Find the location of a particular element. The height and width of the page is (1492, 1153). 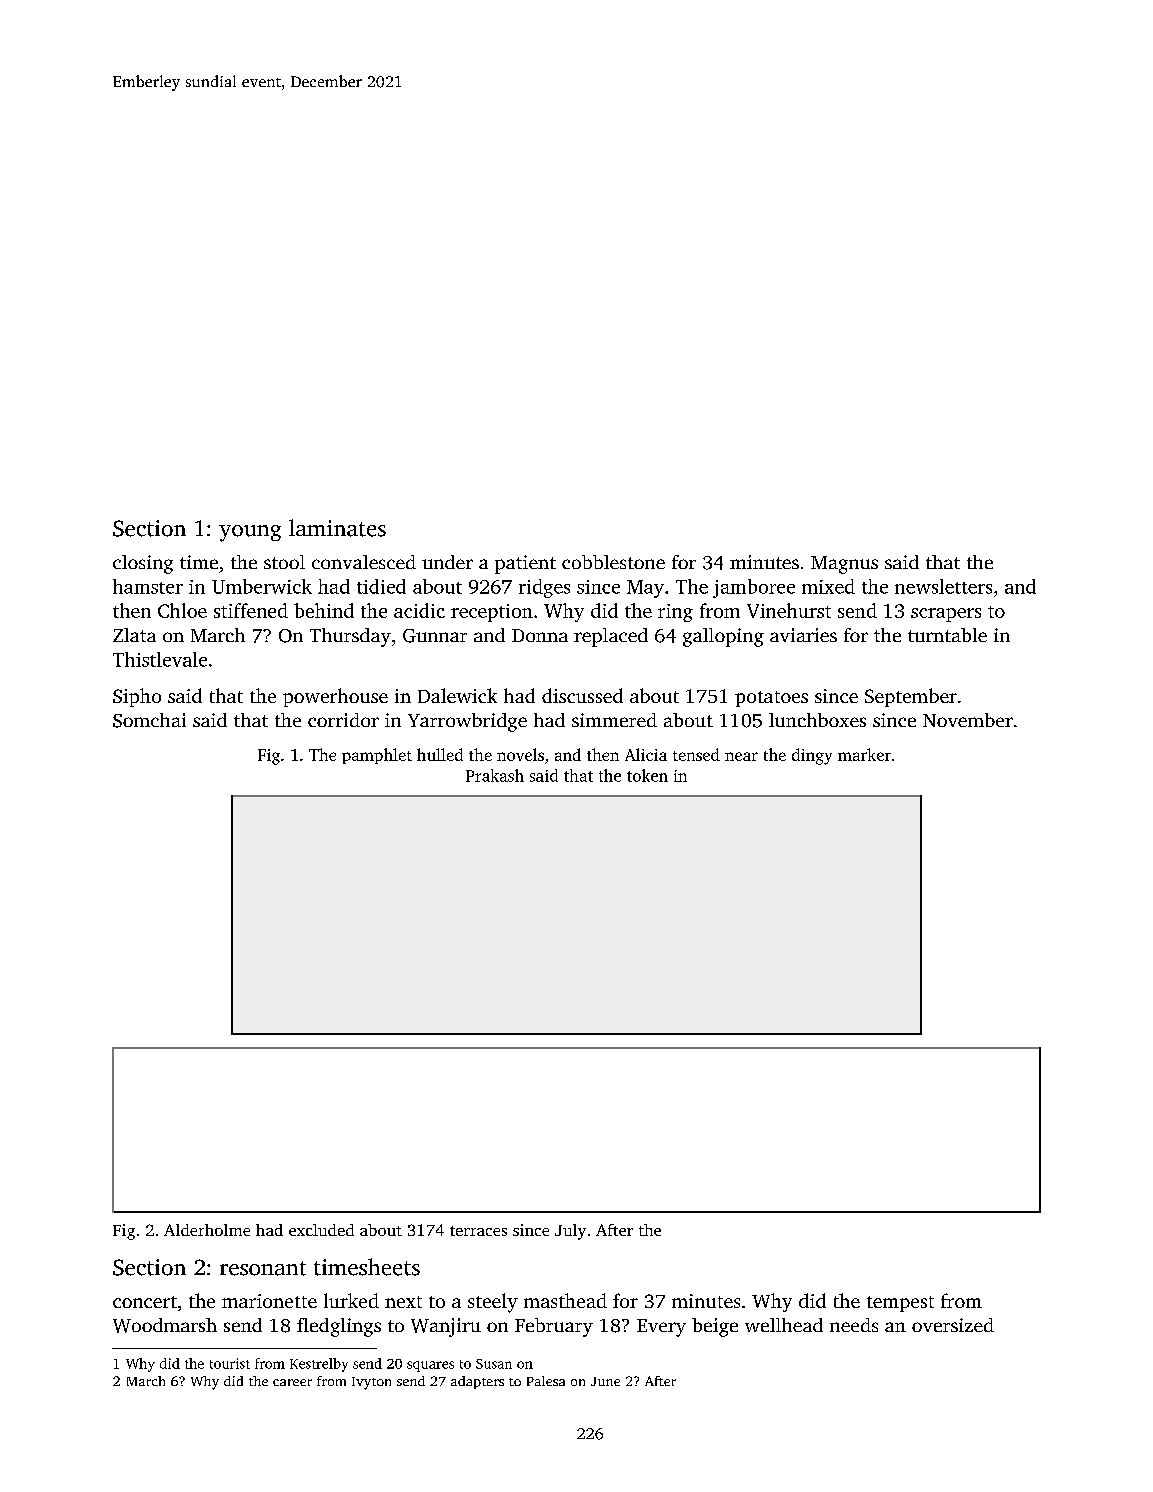

token is located at coordinates (647, 775).
